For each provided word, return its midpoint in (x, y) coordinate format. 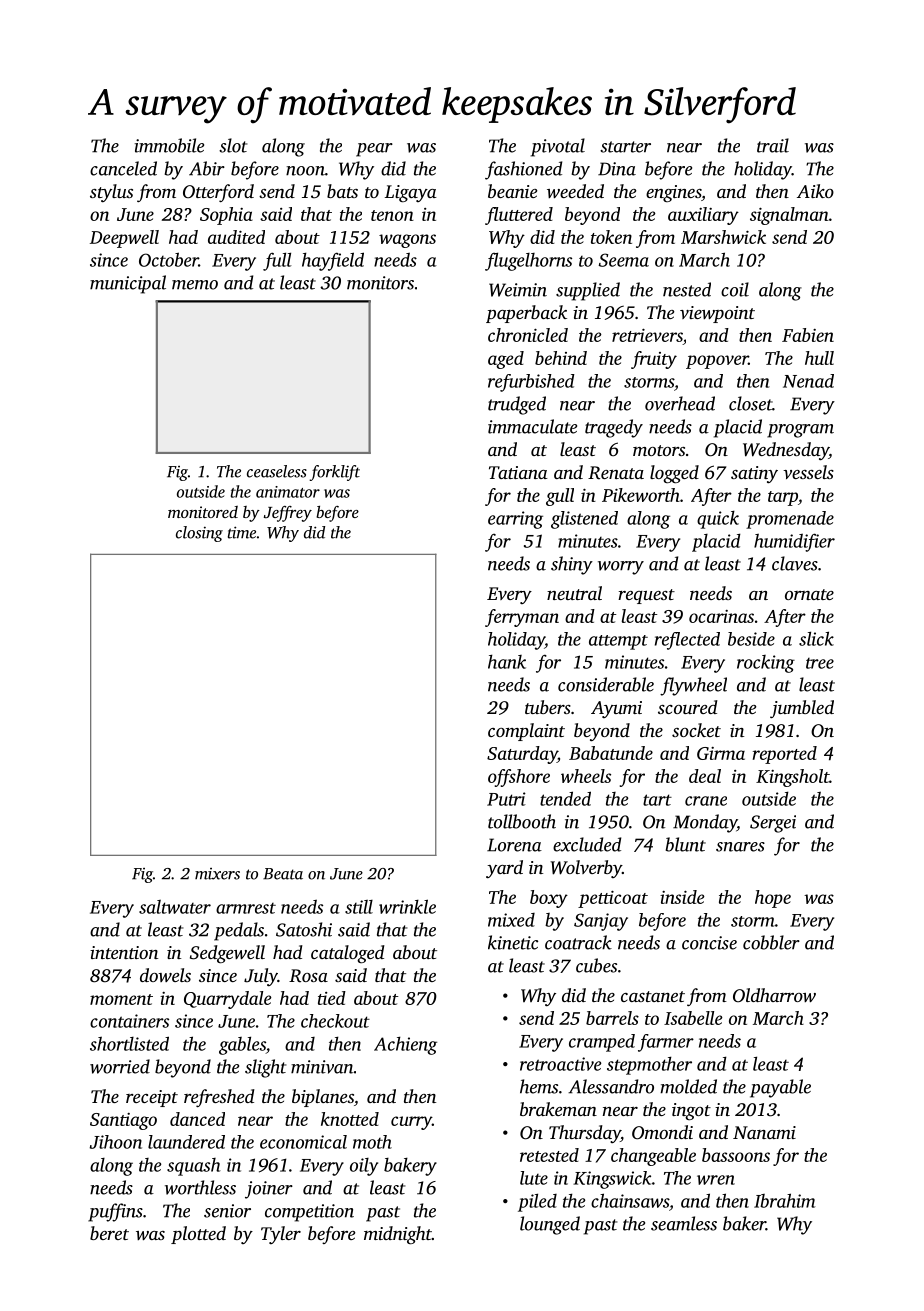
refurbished (531, 383)
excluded (587, 844)
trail (773, 145)
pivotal (558, 147)
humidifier (794, 542)
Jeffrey (288, 514)
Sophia (226, 216)
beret (109, 1233)
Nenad (808, 381)
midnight (398, 1235)
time (242, 532)
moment (121, 999)
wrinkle (407, 906)
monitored (203, 512)
